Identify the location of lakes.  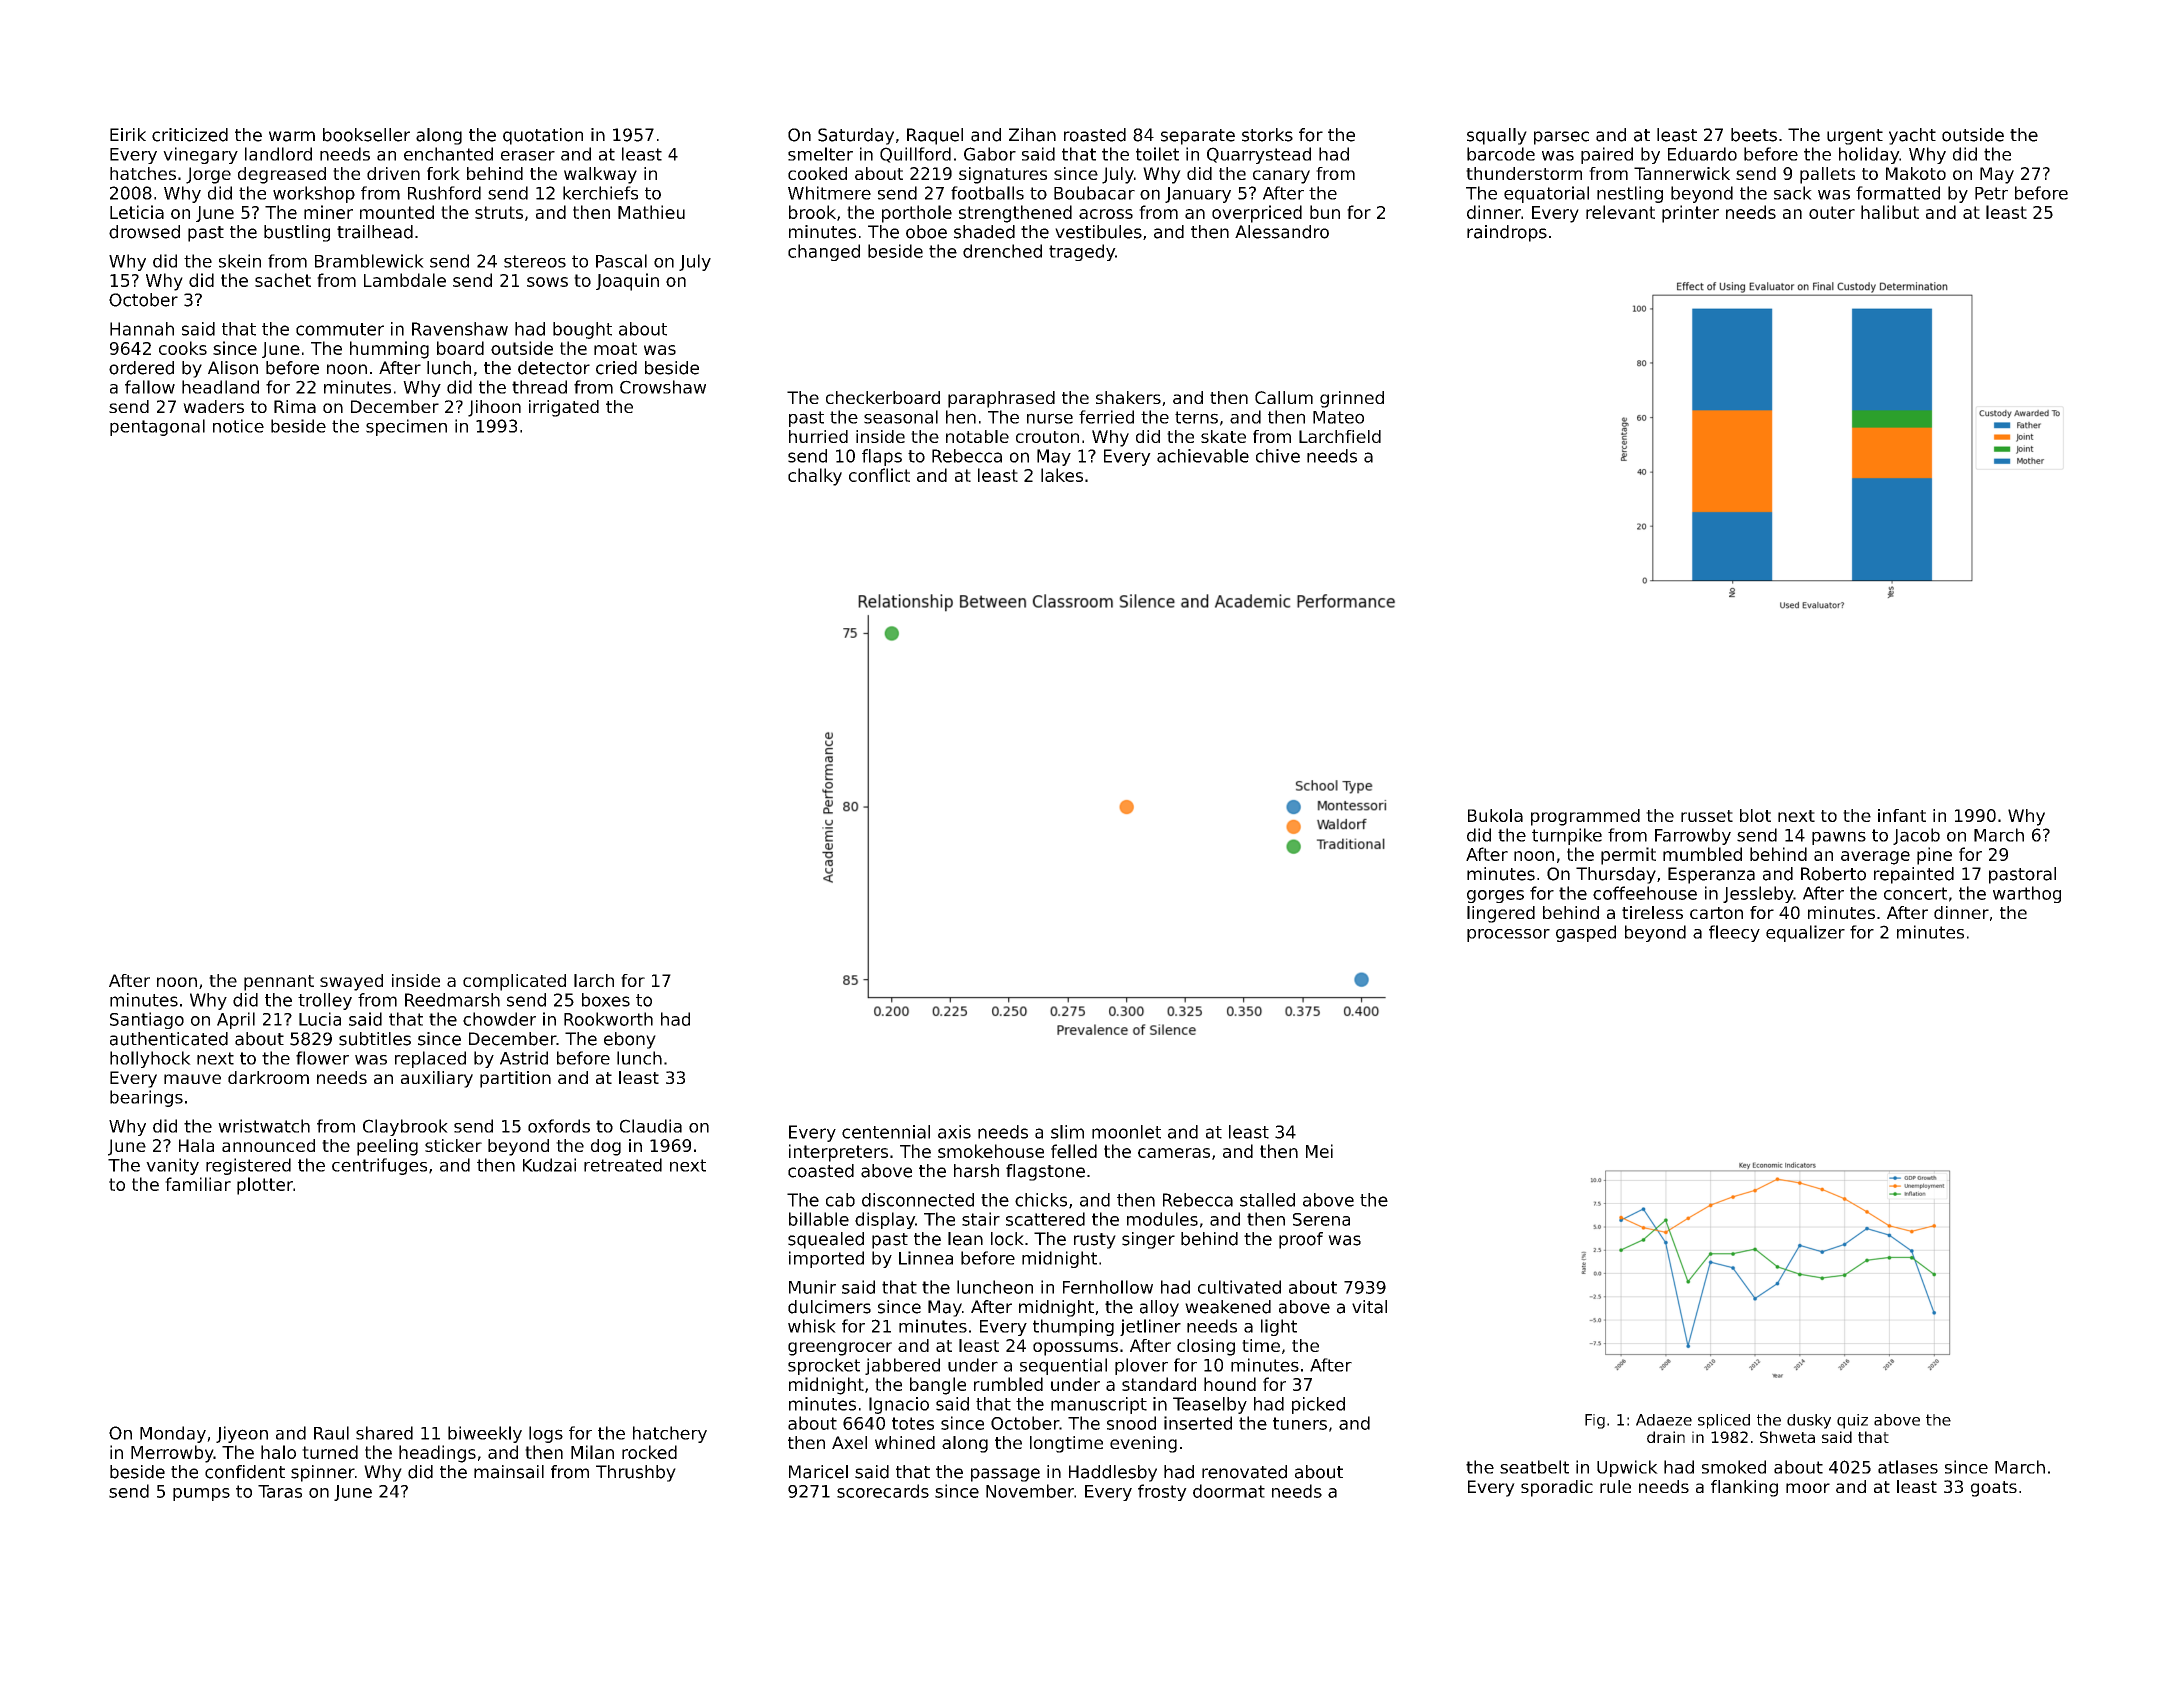
(1062, 475).
